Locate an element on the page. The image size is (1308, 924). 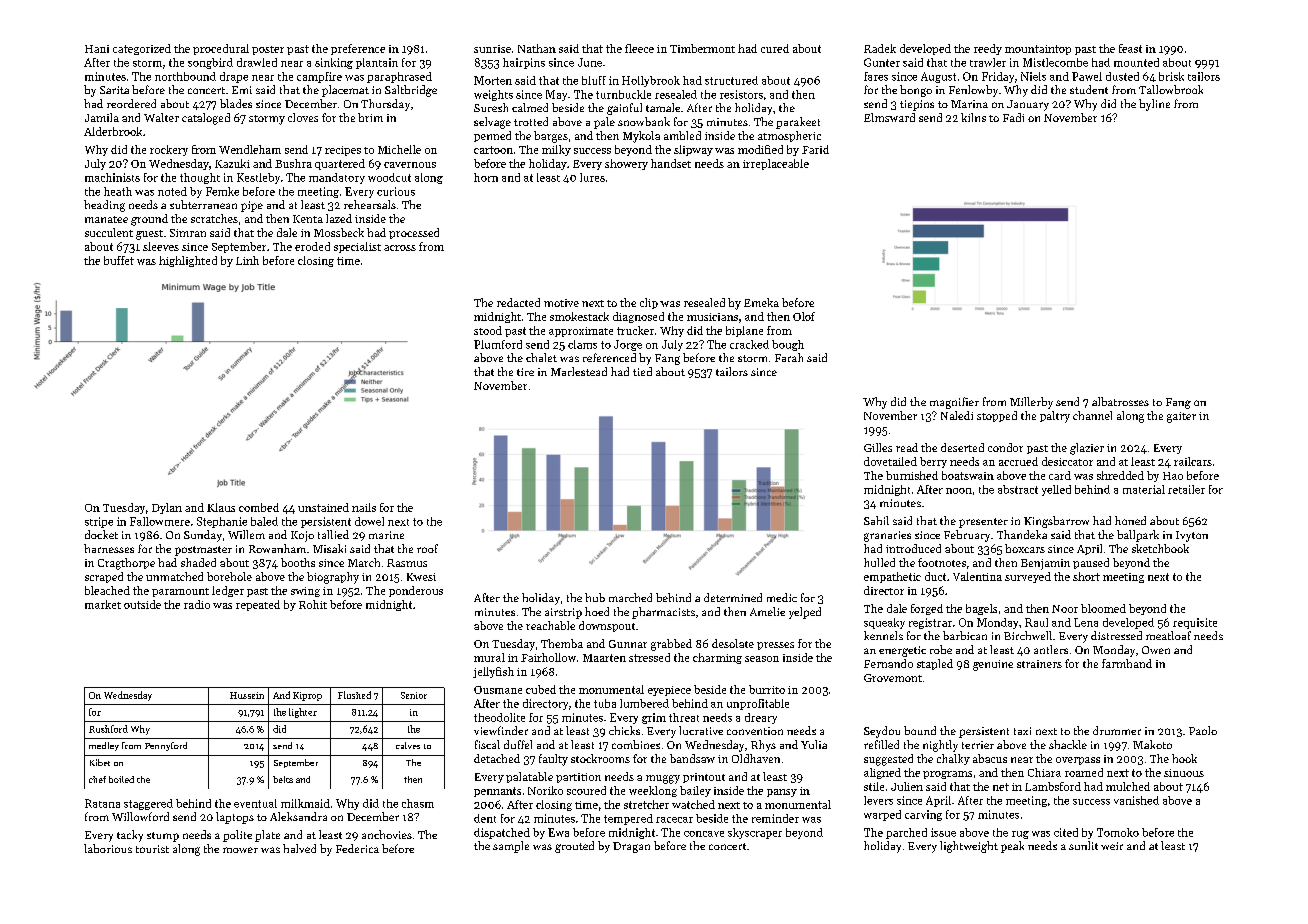
unstained is located at coordinates (323, 507).
